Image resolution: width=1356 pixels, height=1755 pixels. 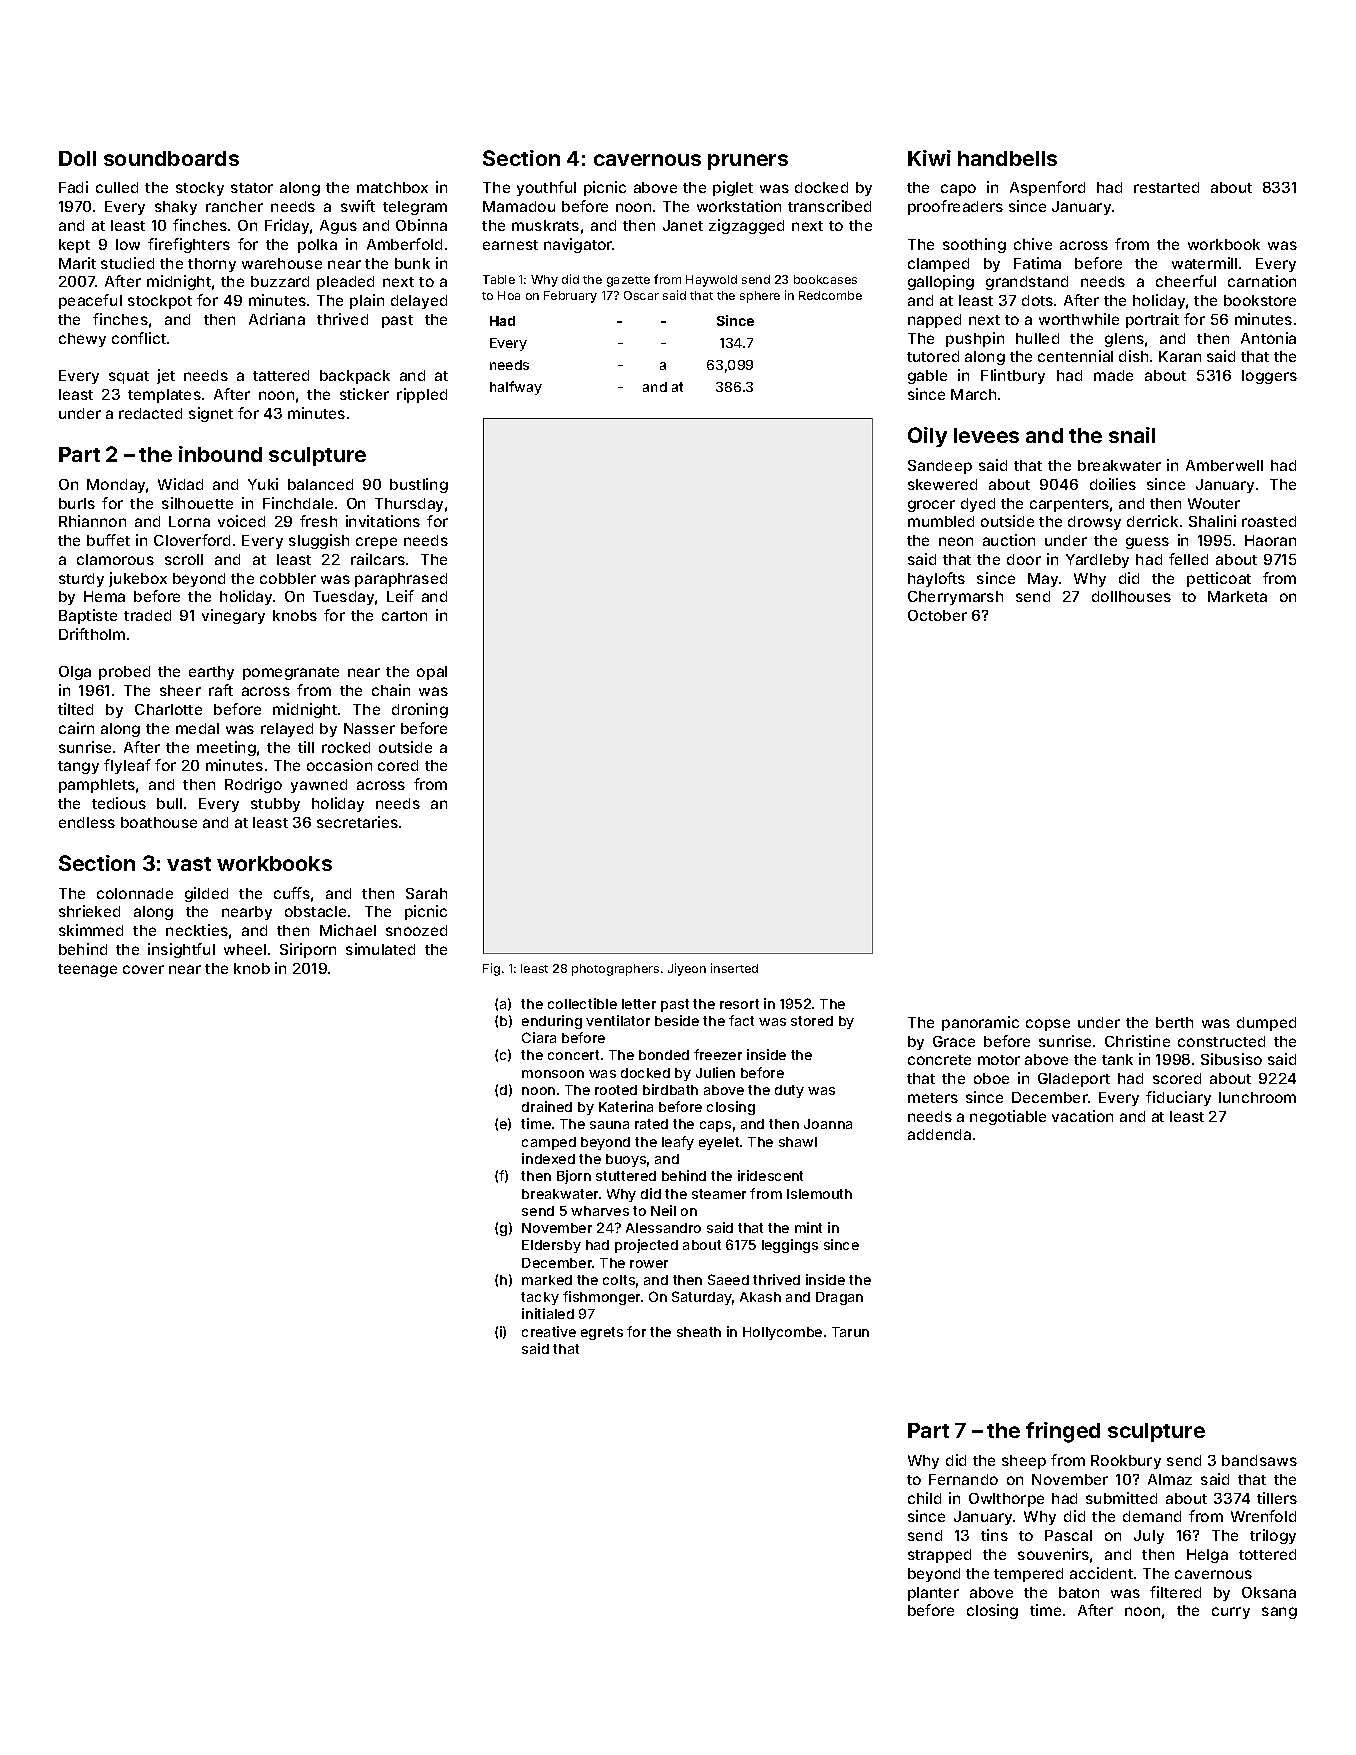 What do you see at coordinates (1259, 1460) in the page?
I see `bandsaws` at bounding box center [1259, 1460].
